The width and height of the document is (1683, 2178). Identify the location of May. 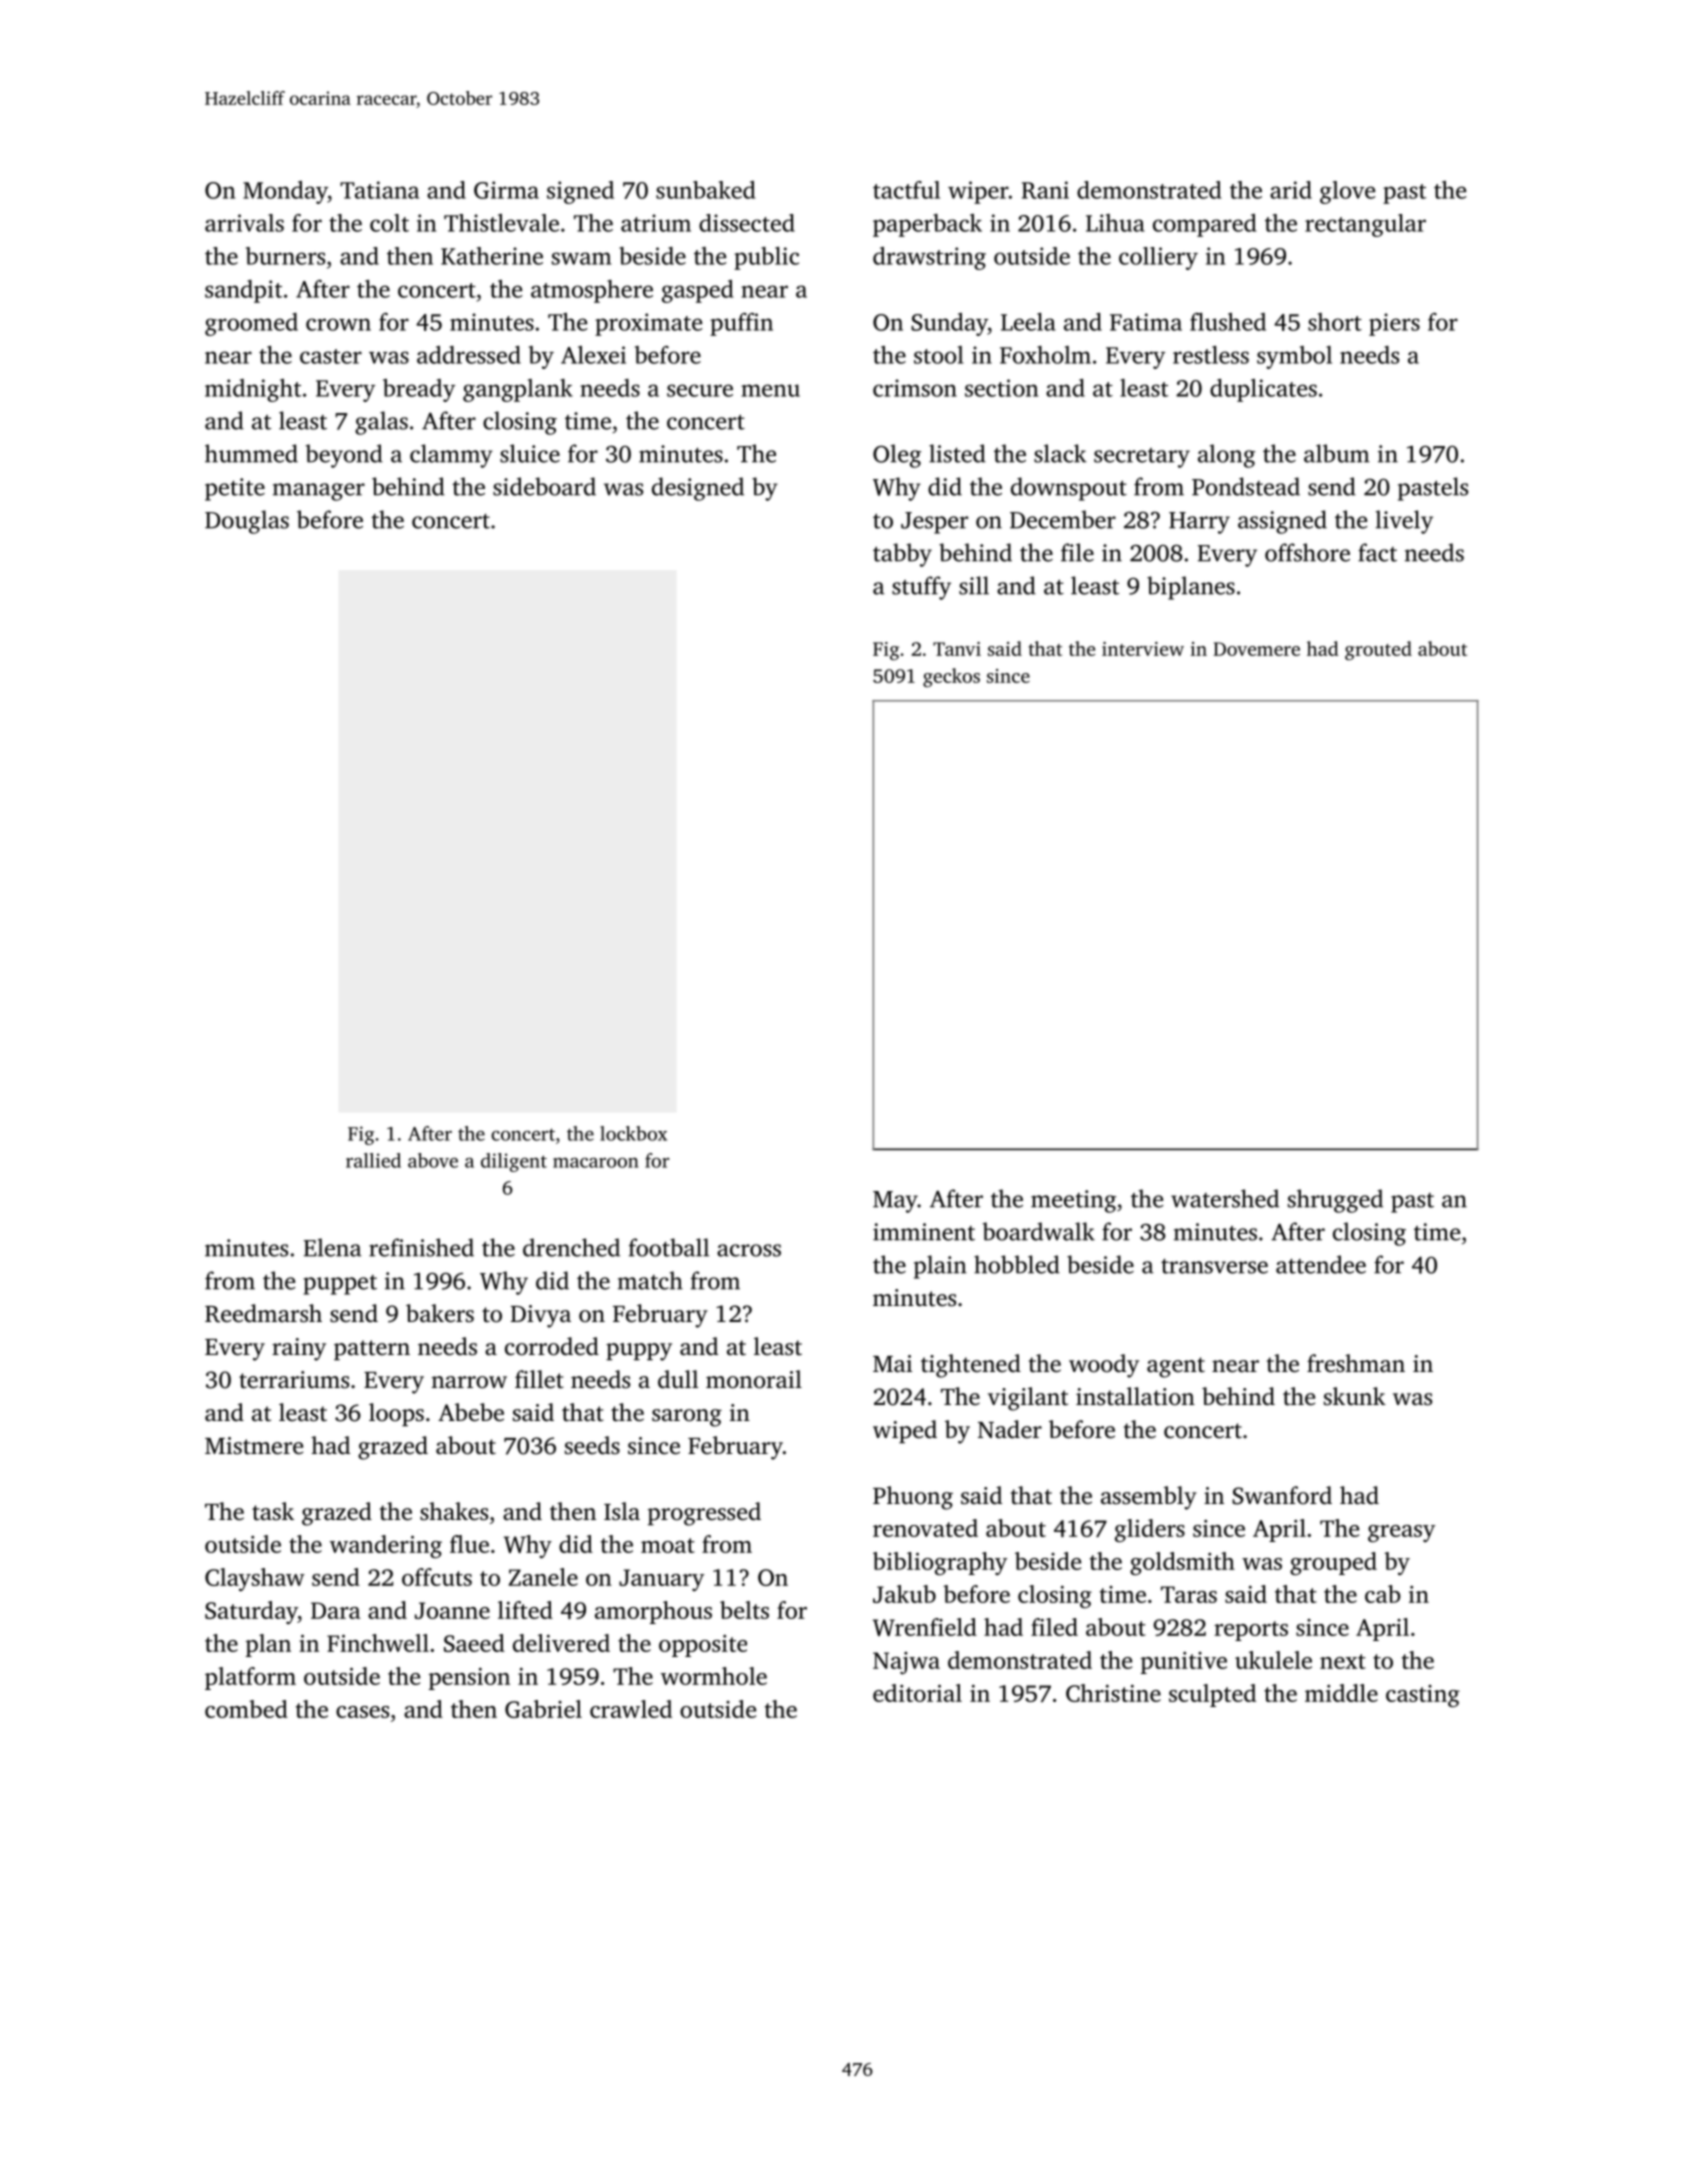
(895, 1202).
